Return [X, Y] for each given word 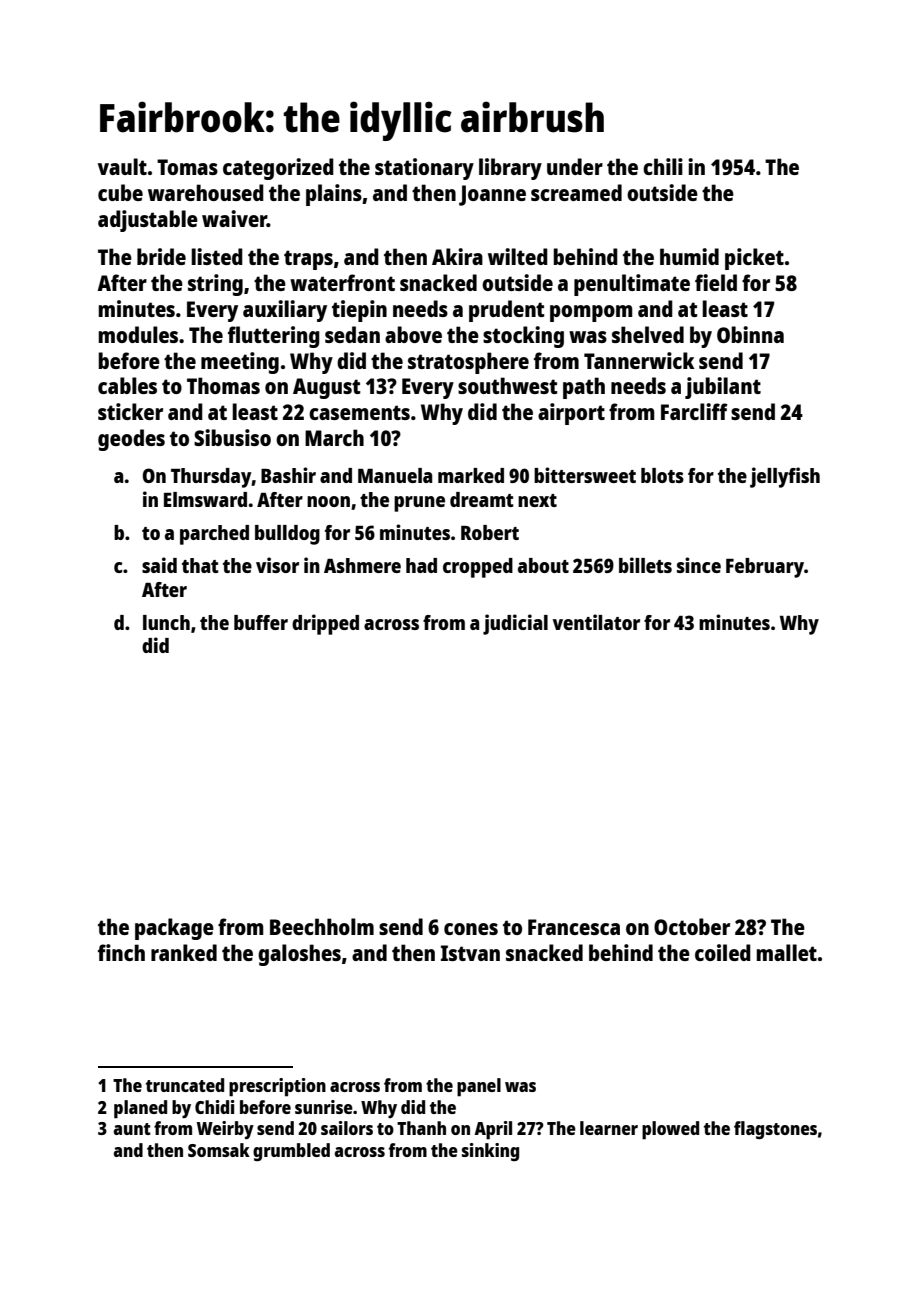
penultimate [632, 285]
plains [334, 195]
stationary [424, 169]
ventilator [596, 622]
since [699, 565]
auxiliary [285, 311]
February [765, 568]
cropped [478, 568]
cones [471, 929]
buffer [261, 622]
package [174, 929]
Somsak [219, 1150]
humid [689, 256]
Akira [457, 256]
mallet [786, 952]
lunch [166, 622]
